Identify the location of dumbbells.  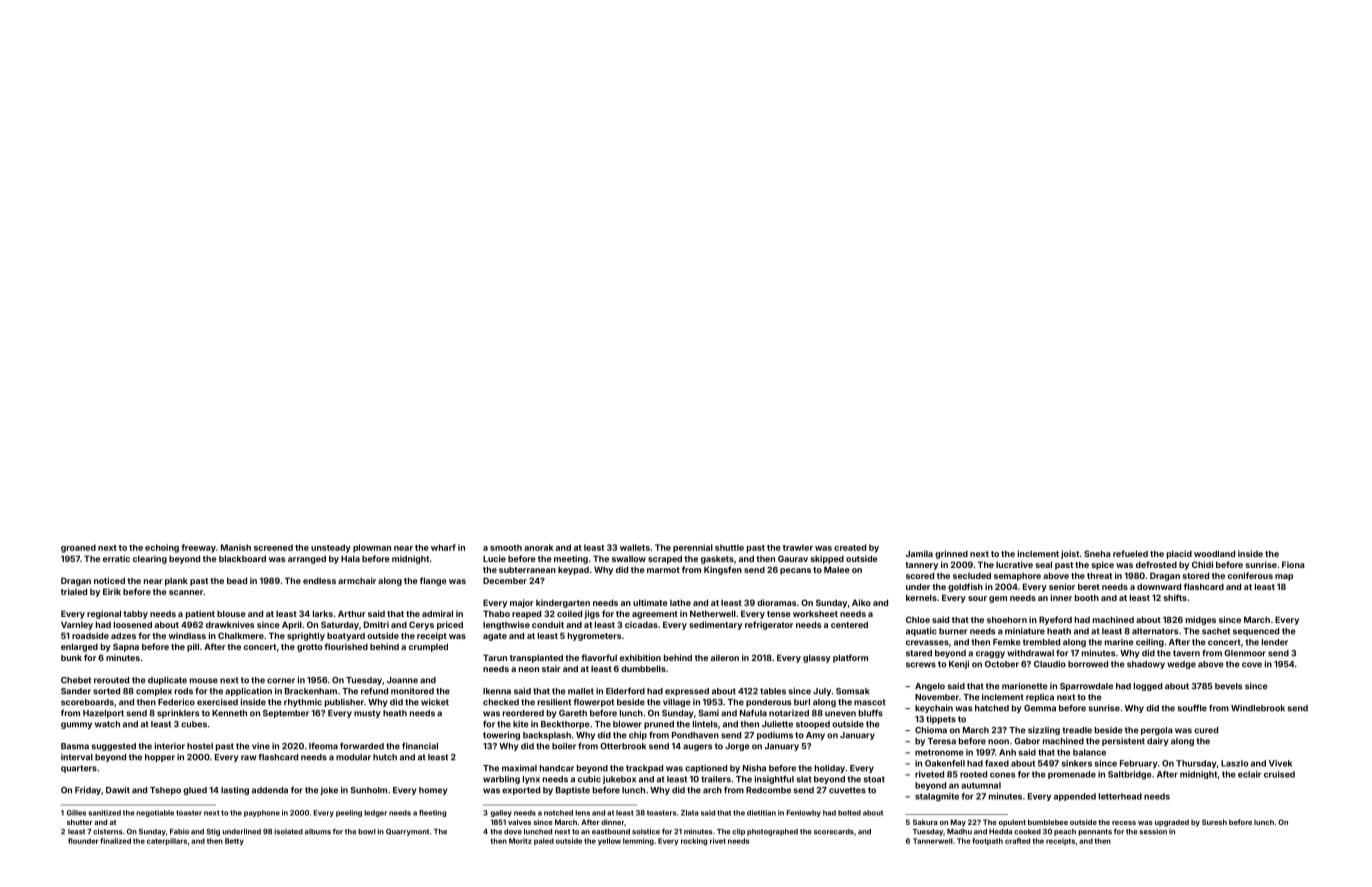
(643, 668).
